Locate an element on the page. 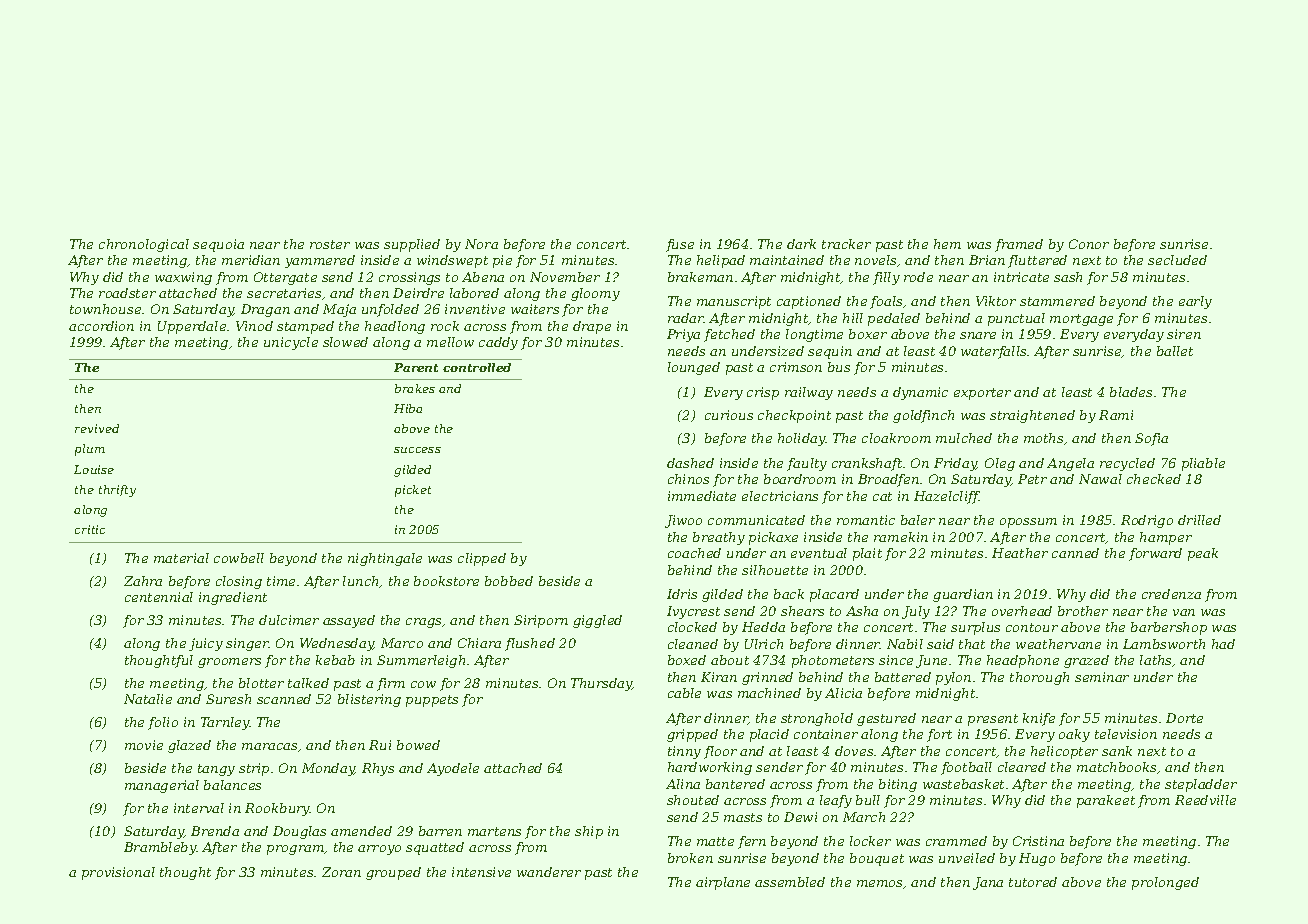 This document has width=1308, height=924. provisional is located at coordinates (118, 873).
